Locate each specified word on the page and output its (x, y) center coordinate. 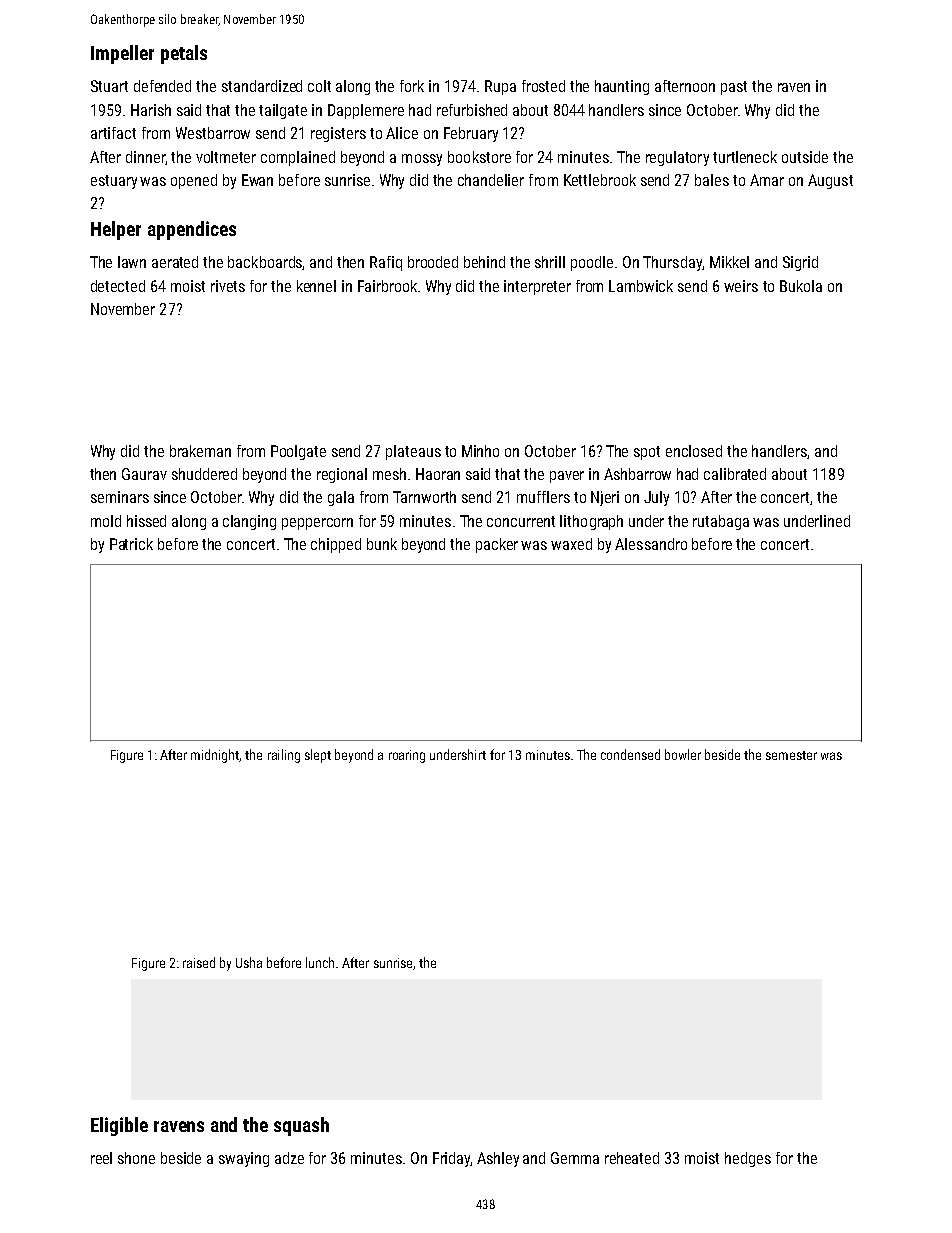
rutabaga (721, 522)
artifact (113, 133)
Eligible (119, 1126)
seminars (120, 497)
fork (412, 86)
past (734, 88)
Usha (249, 962)
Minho (480, 451)
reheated (632, 1158)
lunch (320, 962)
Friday (451, 1159)
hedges (748, 1159)
